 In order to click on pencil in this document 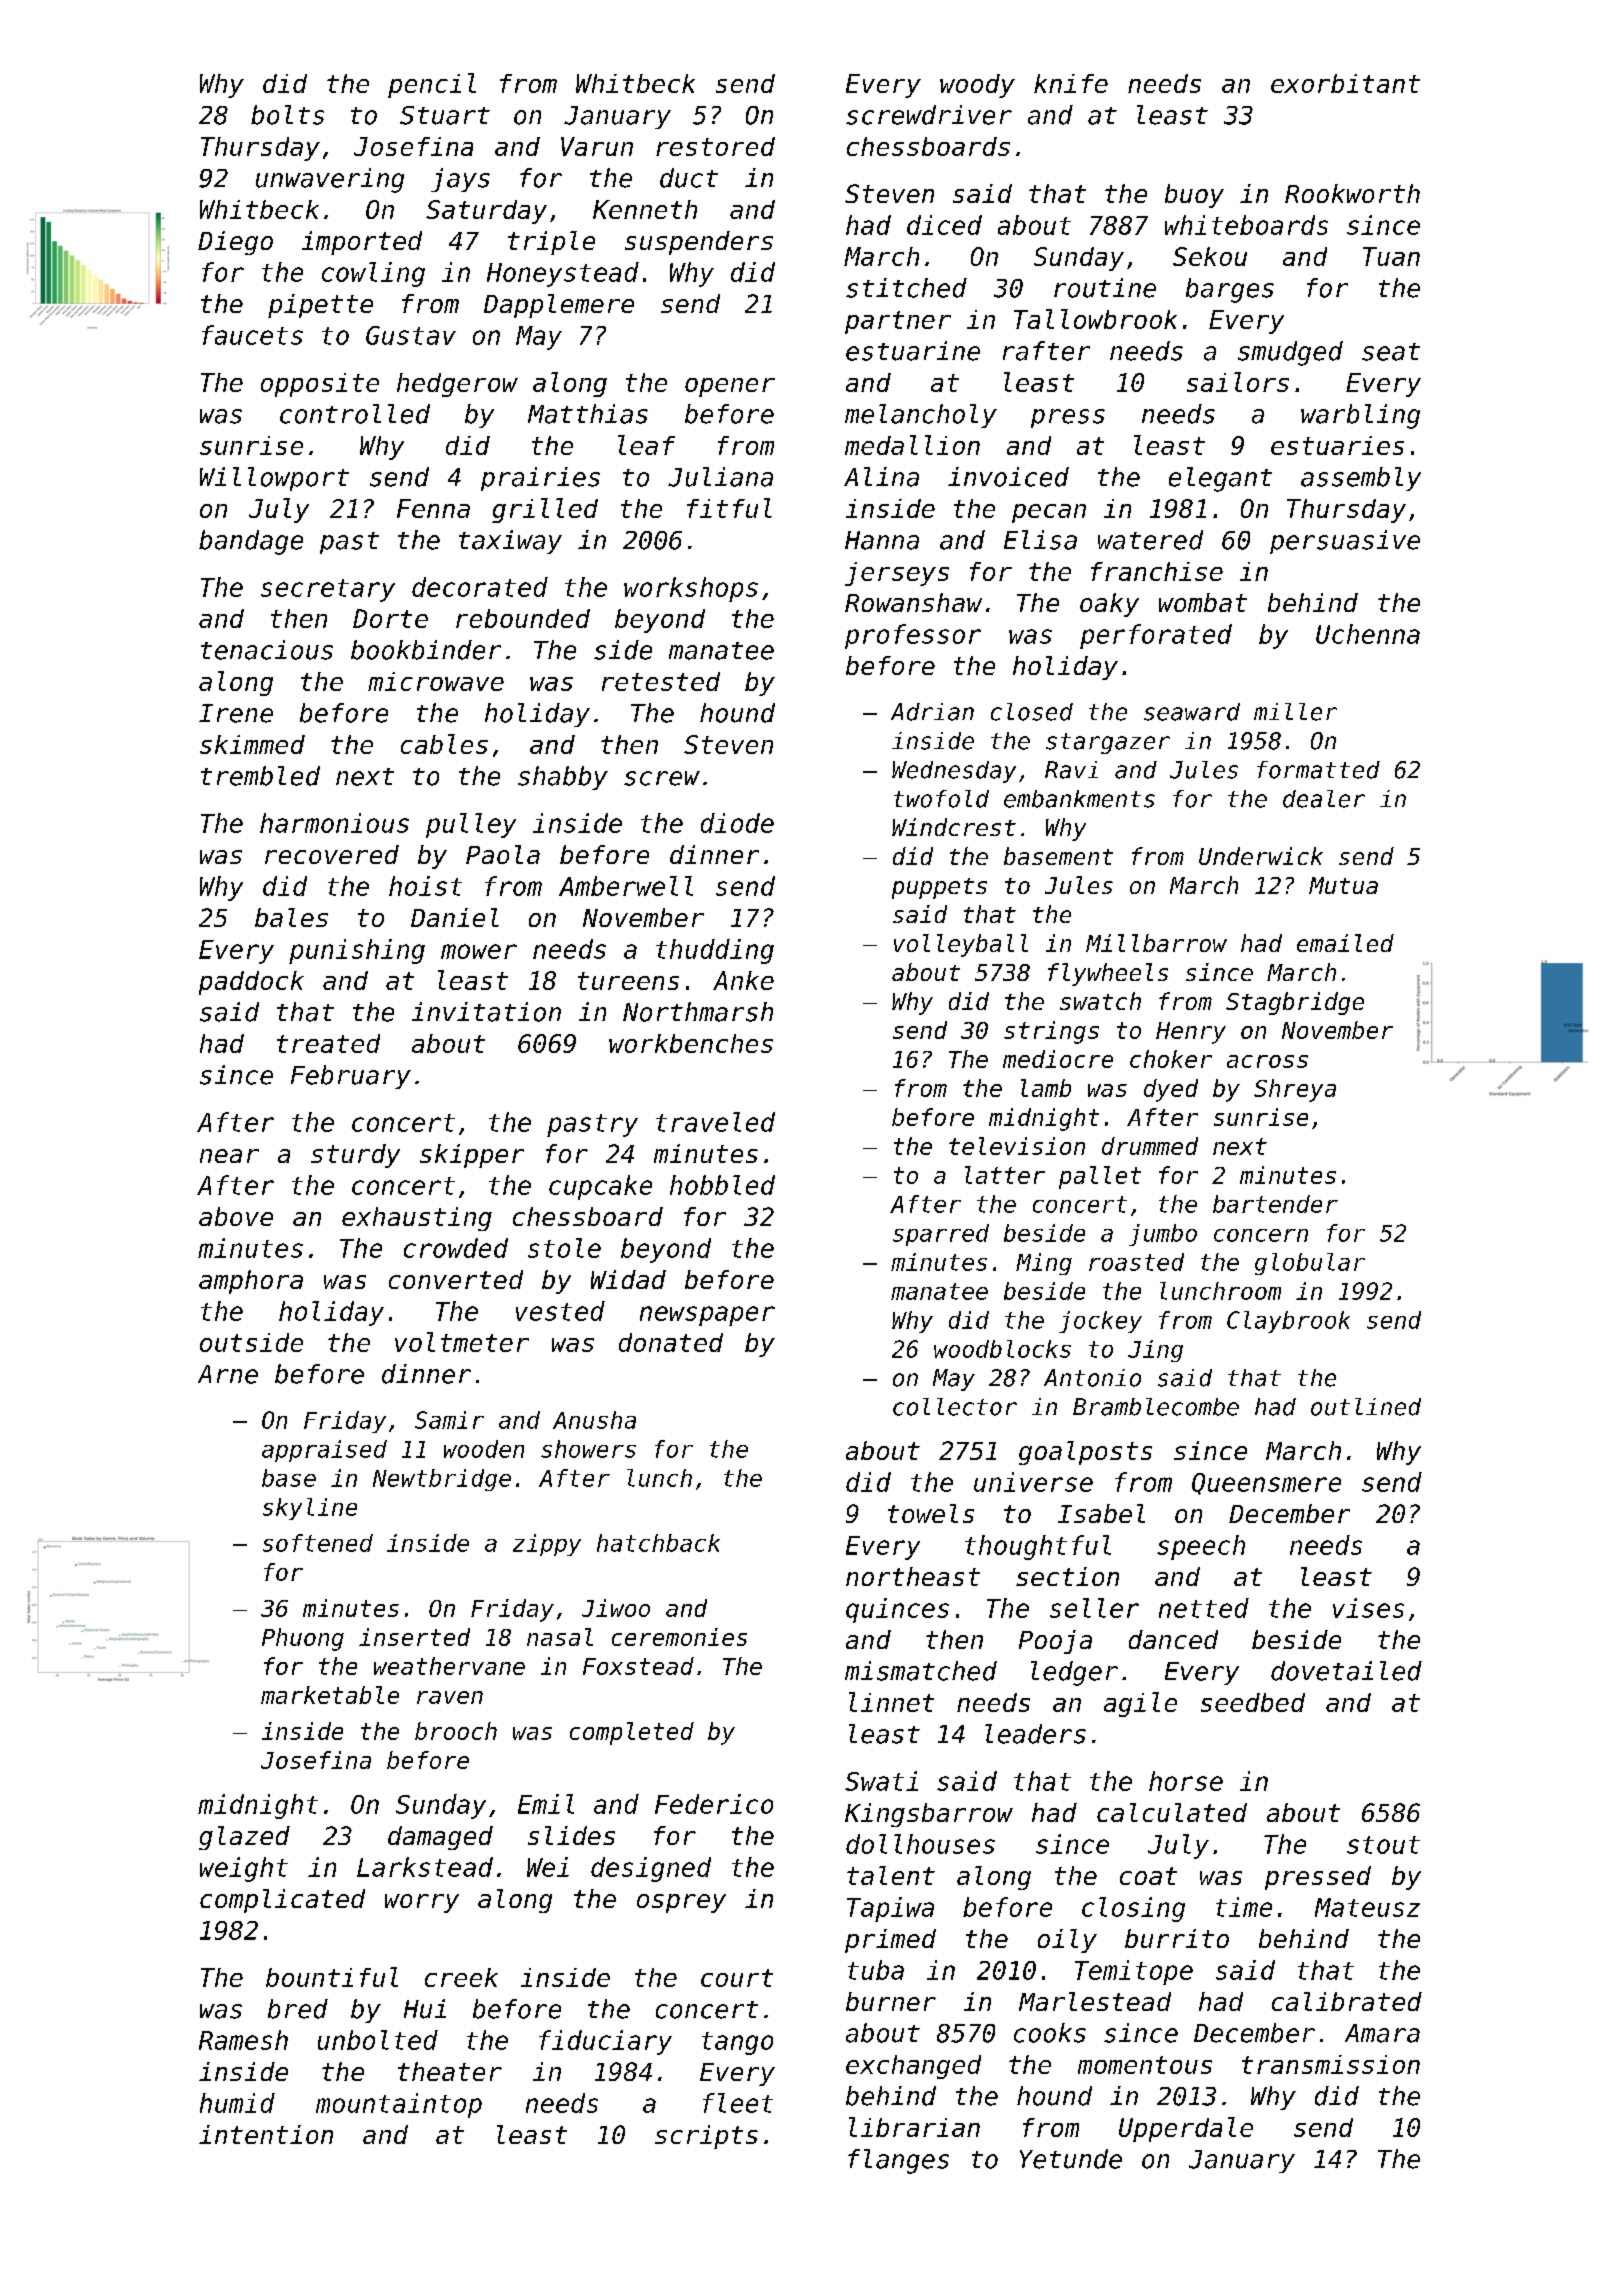, I will do `click(432, 85)`.
